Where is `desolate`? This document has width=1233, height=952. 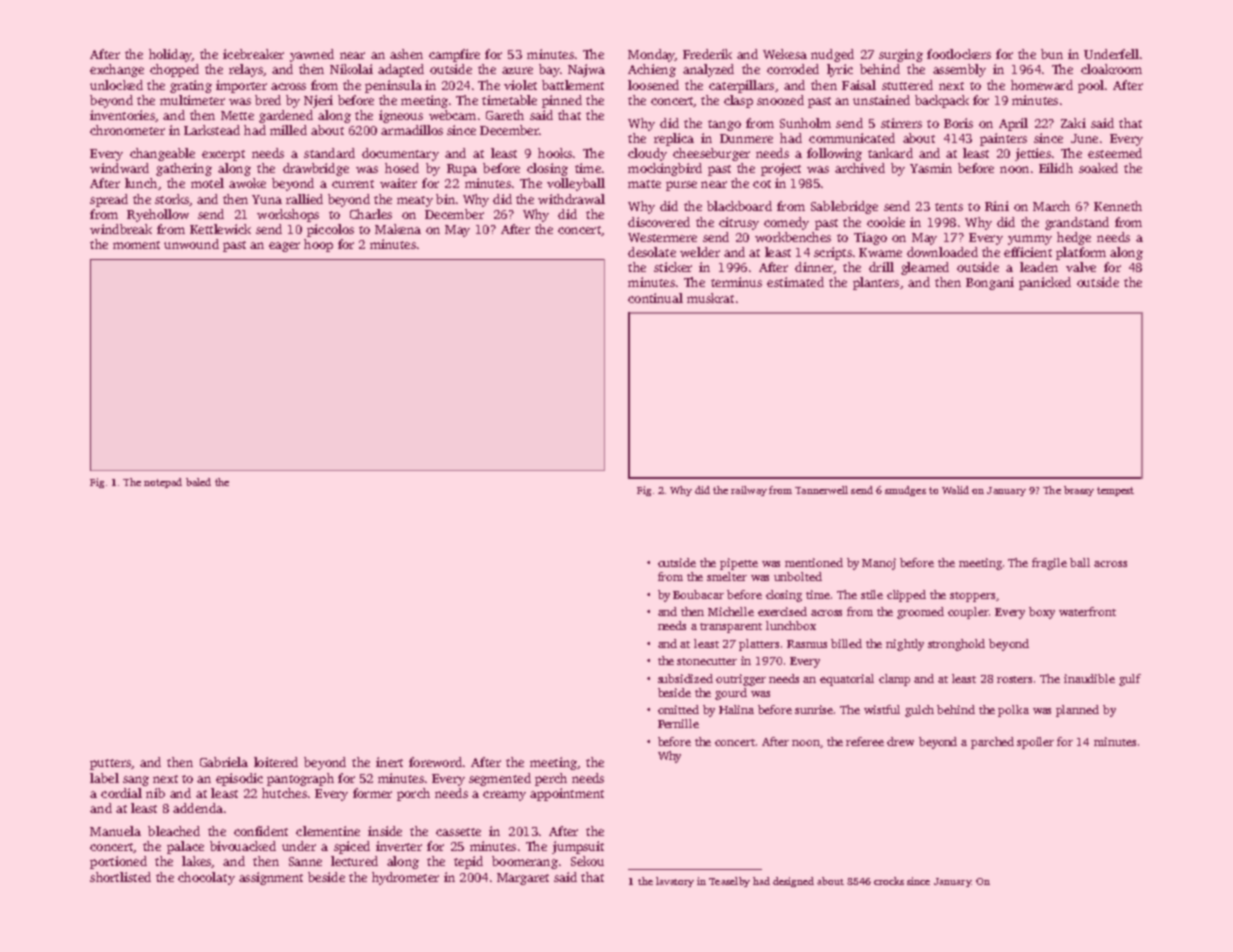
desolate is located at coordinates (652, 252).
